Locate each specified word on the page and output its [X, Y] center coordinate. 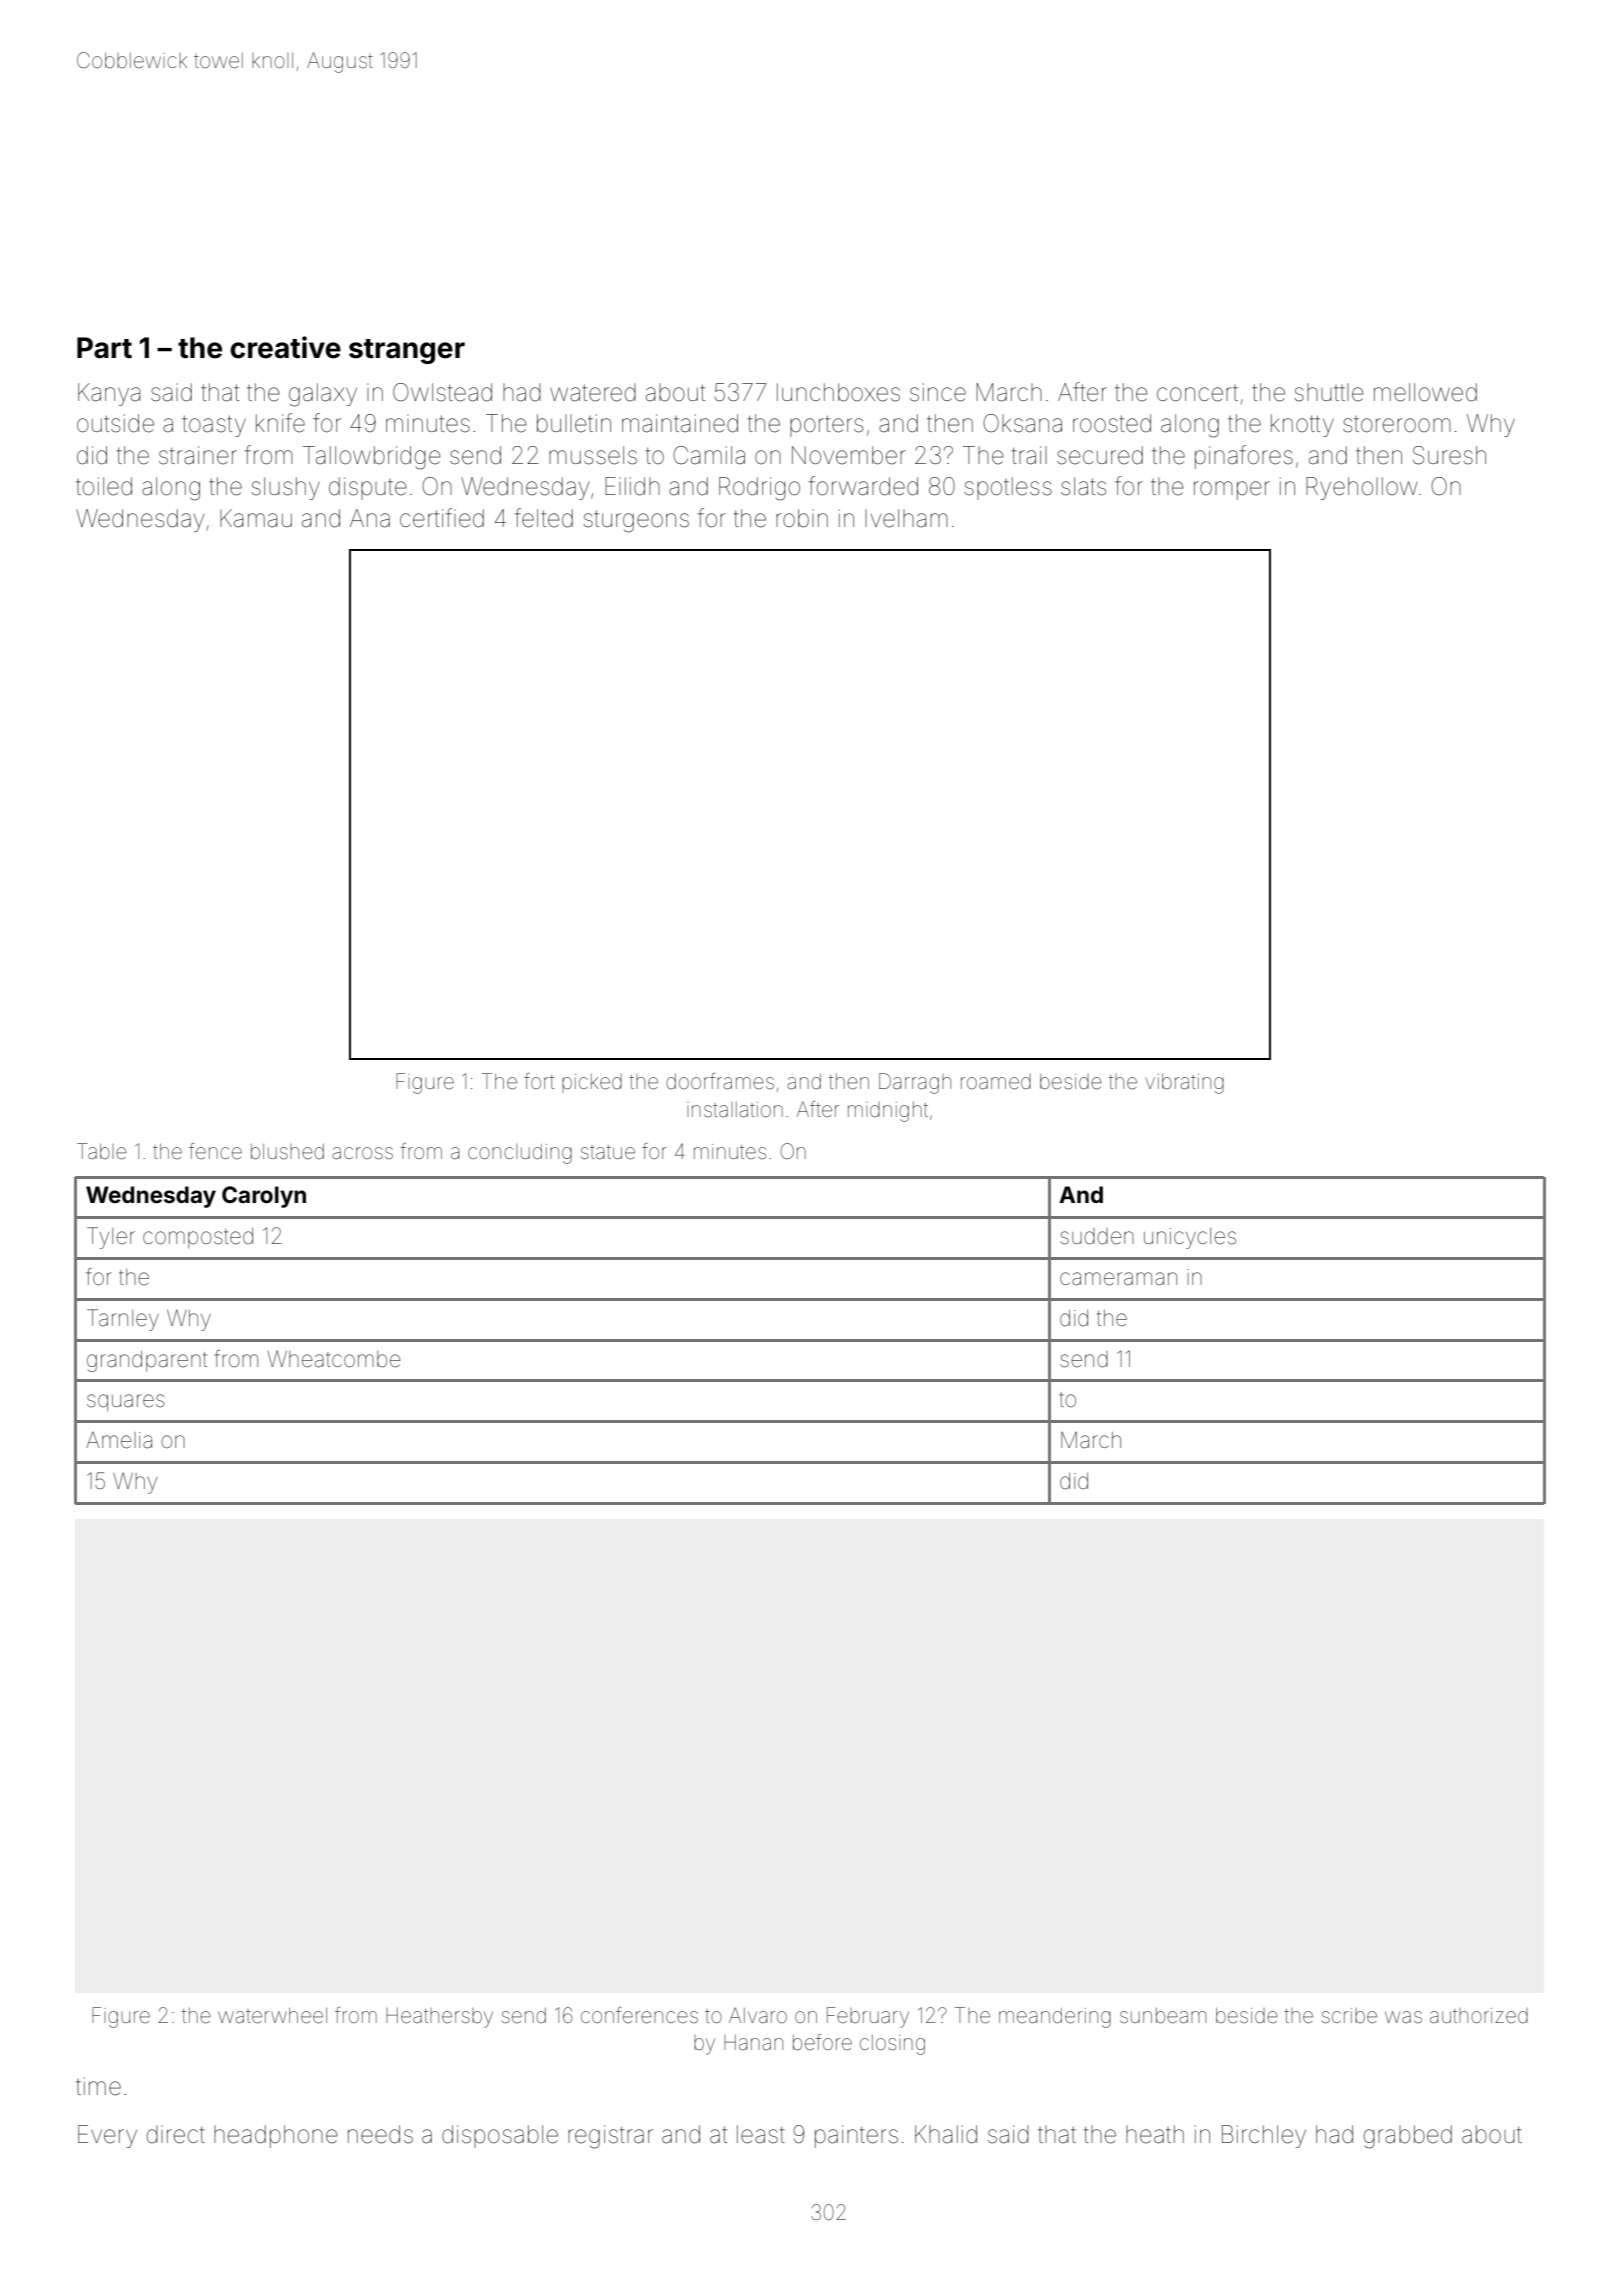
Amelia [119, 1440]
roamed [996, 1082]
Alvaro [758, 2015]
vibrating [1184, 1084]
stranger [407, 351]
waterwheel [272, 2016]
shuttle [1329, 392]
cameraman [1118, 1279]
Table [102, 1151]
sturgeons [636, 521]
